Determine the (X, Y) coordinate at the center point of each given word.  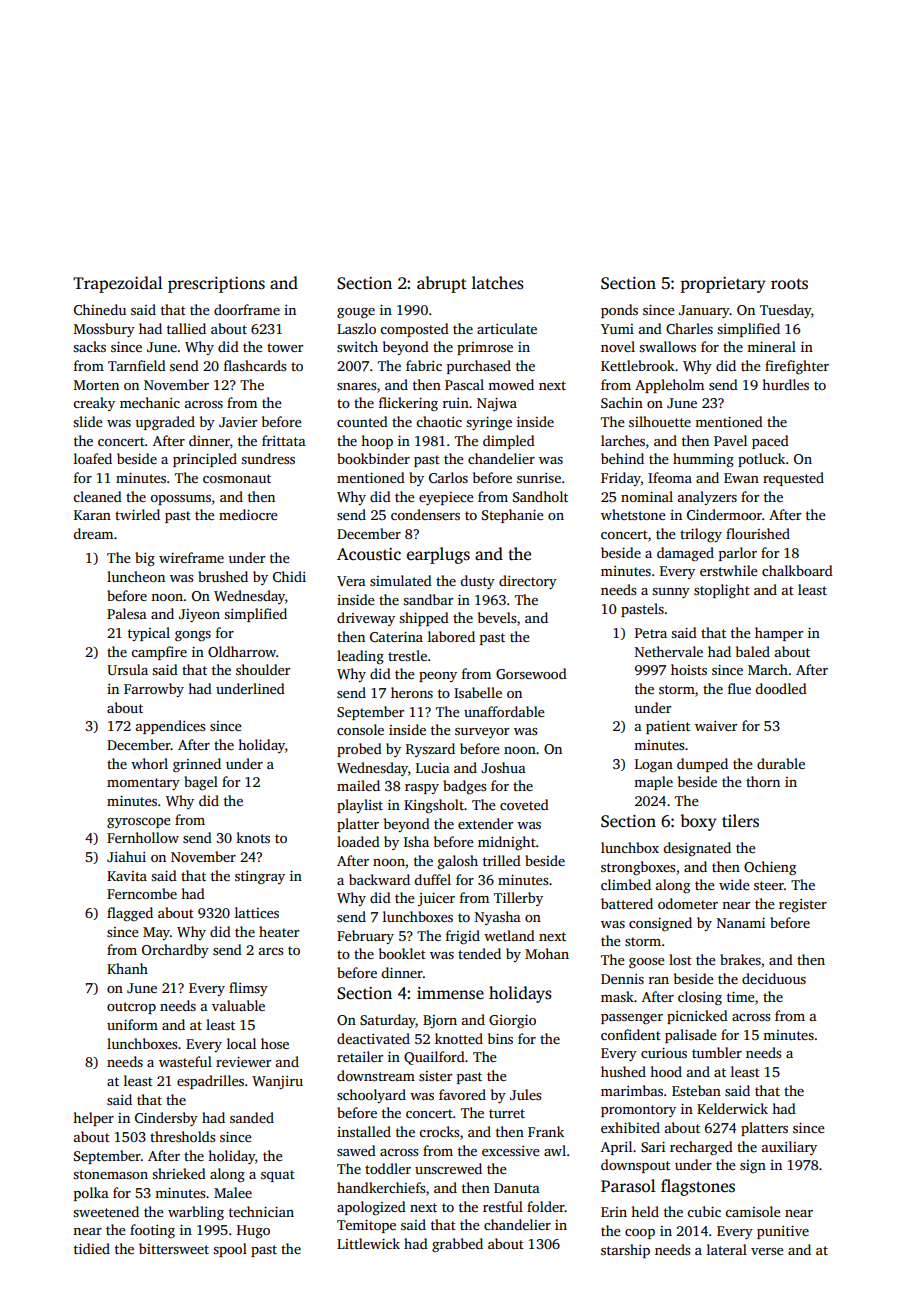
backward (379, 879)
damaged (685, 554)
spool (230, 1250)
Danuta (517, 1188)
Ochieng (770, 868)
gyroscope (139, 823)
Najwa (497, 404)
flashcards (255, 365)
